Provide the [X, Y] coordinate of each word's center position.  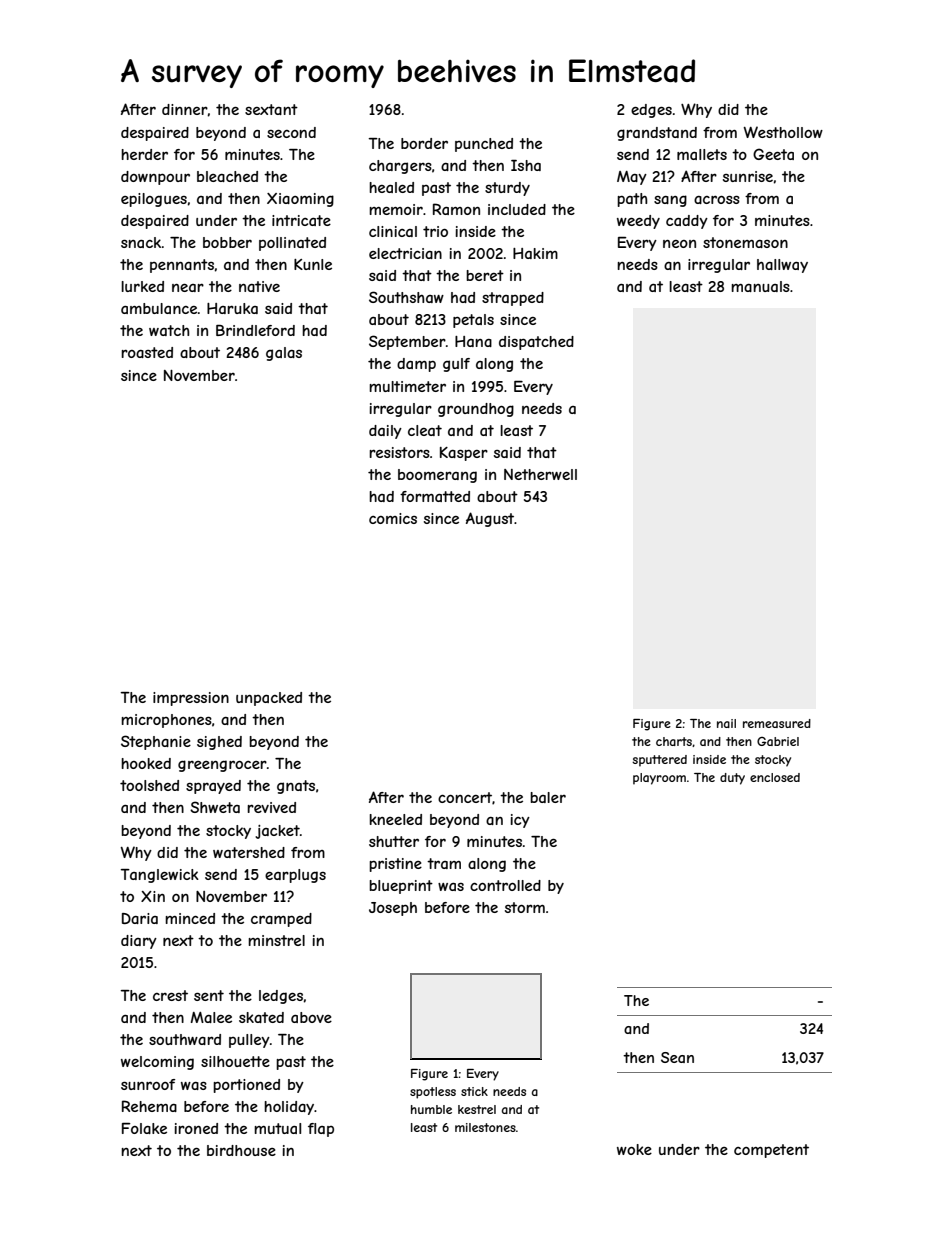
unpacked [269, 699]
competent [771, 1151]
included [517, 209]
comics [393, 518]
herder [144, 154]
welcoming [157, 1063]
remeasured [777, 723]
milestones [485, 1127]
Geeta [773, 154]
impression [191, 699]
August [490, 519]
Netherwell [540, 474]
